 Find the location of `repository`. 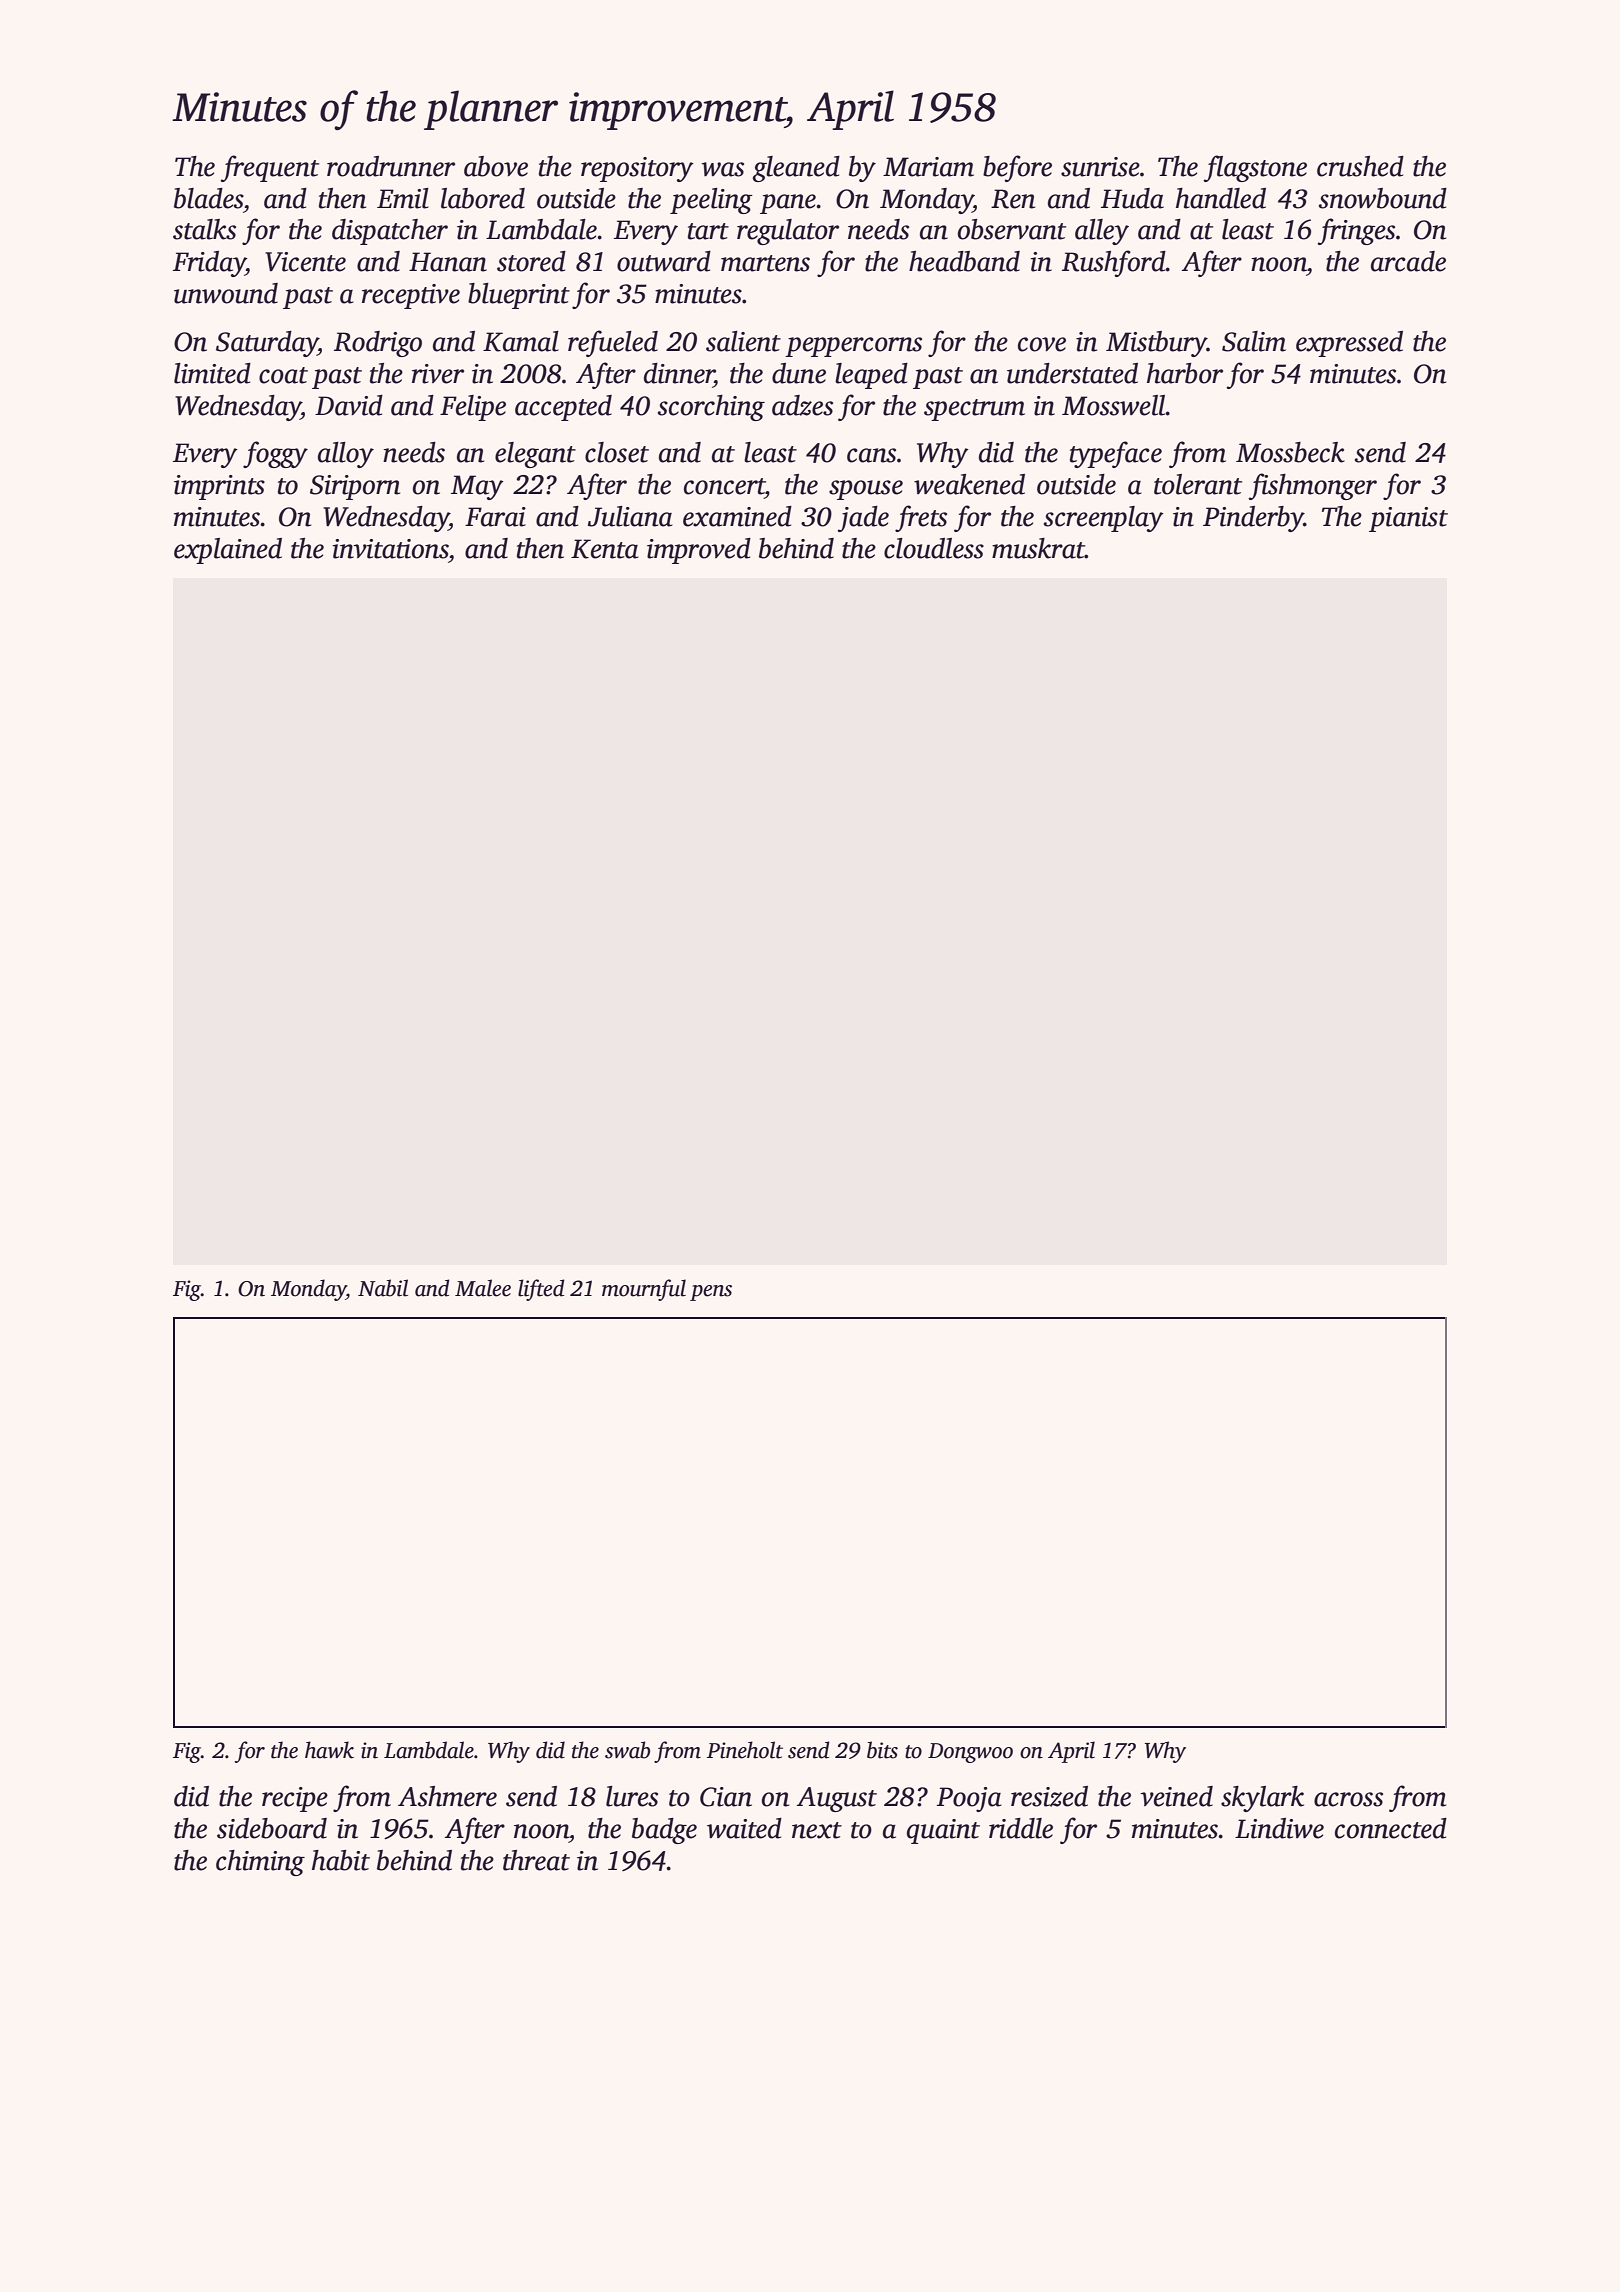

repository is located at coordinates (637, 169).
